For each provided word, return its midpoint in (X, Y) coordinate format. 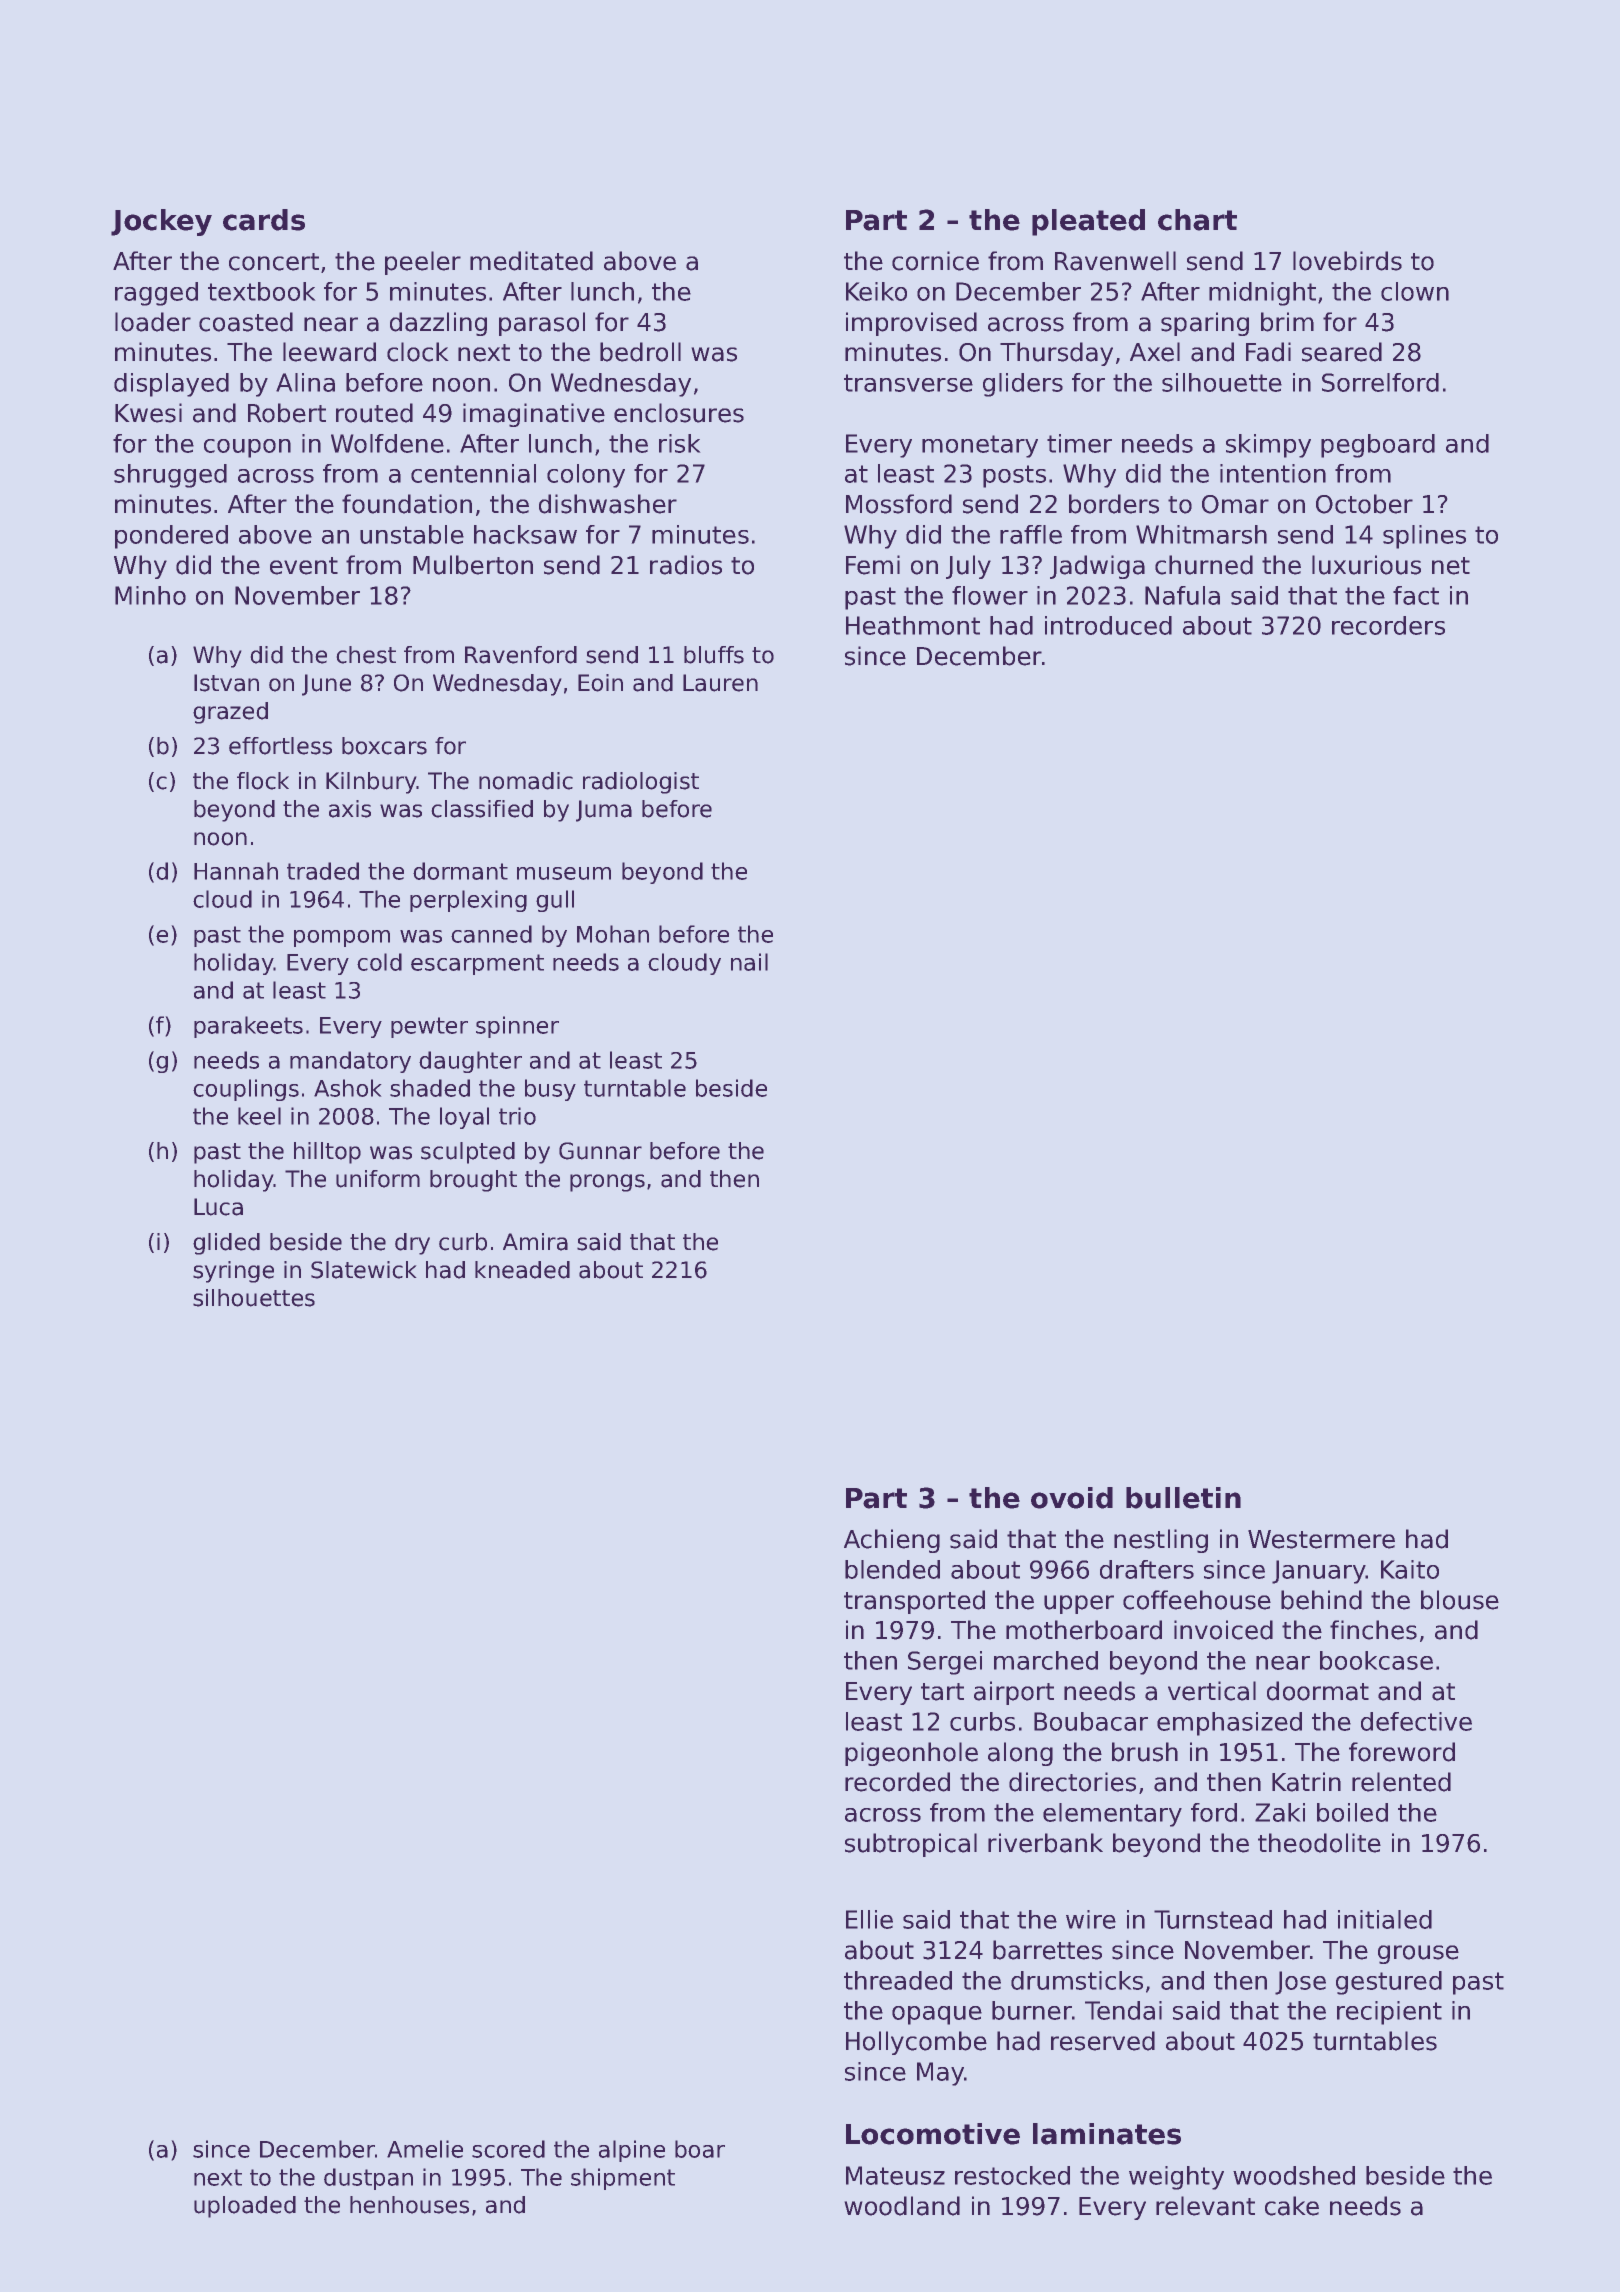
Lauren (720, 683)
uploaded (245, 2207)
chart (1197, 220)
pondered (171, 537)
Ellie (869, 1919)
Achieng (892, 1541)
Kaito (1410, 1569)
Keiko (876, 291)
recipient (1389, 2013)
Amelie (425, 2149)
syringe (233, 1272)
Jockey (161, 222)
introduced (1108, 625)
